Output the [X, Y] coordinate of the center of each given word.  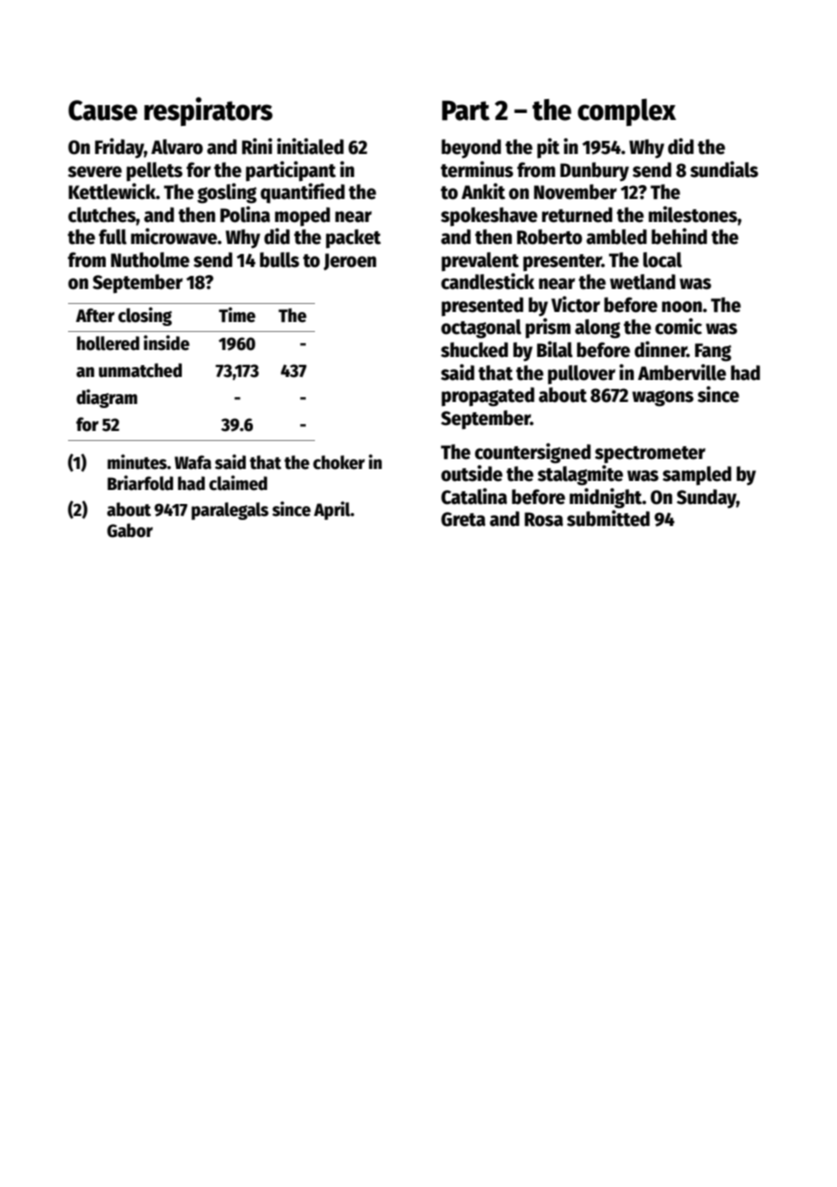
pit [548, 148]
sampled [696, 475]
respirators [208, 111]
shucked [474, 350]
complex [627, 112]
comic [678, 326]
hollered [108, 343]
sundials [724, 169]
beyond [471, 148]
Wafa [193, 462]
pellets [154, 171]
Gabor [130, 530]
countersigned [533, 453]
